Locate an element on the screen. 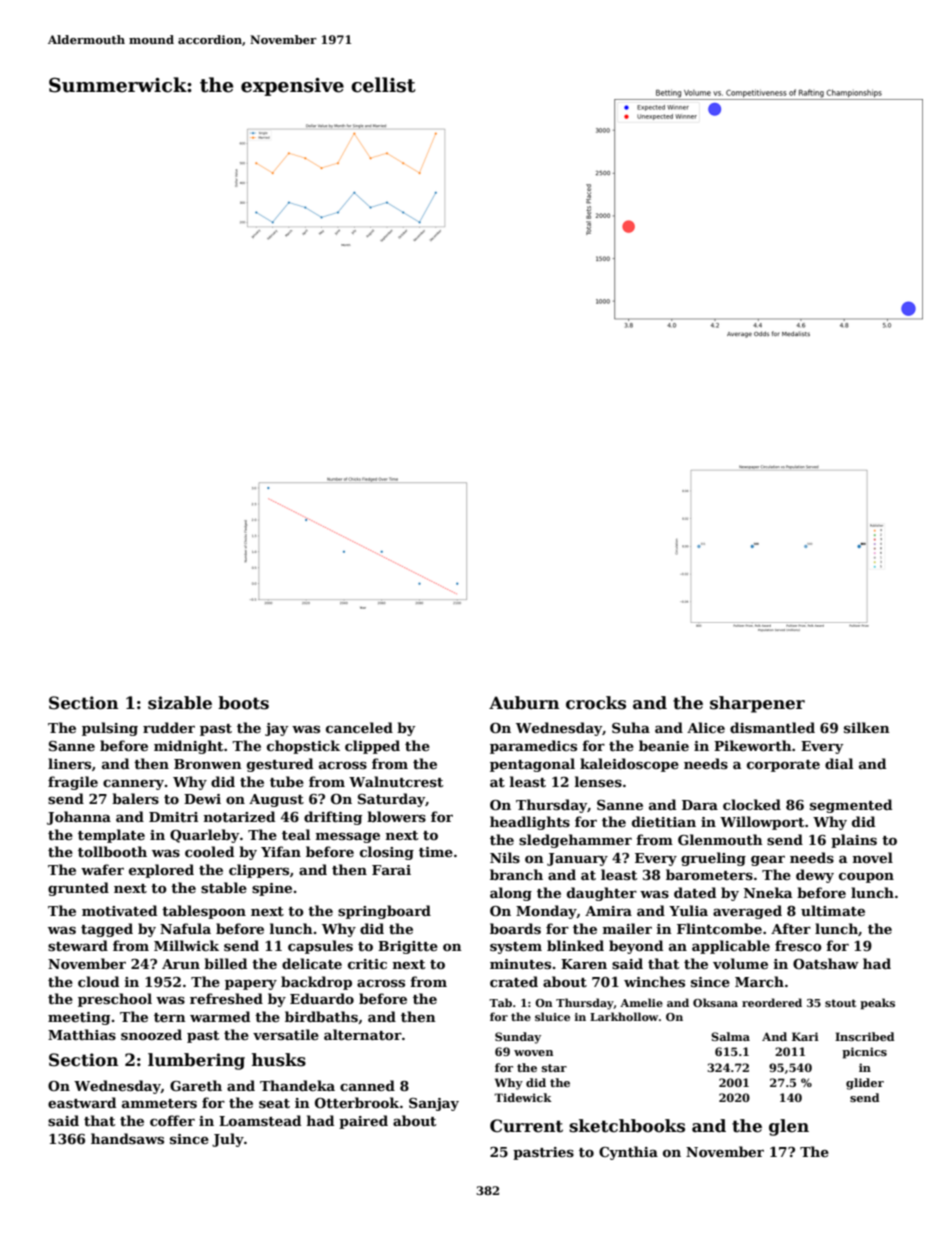 Image resolution: width=952 pixels, height=1233 pixels. Brigitte is located at coordinates (408, 947).
